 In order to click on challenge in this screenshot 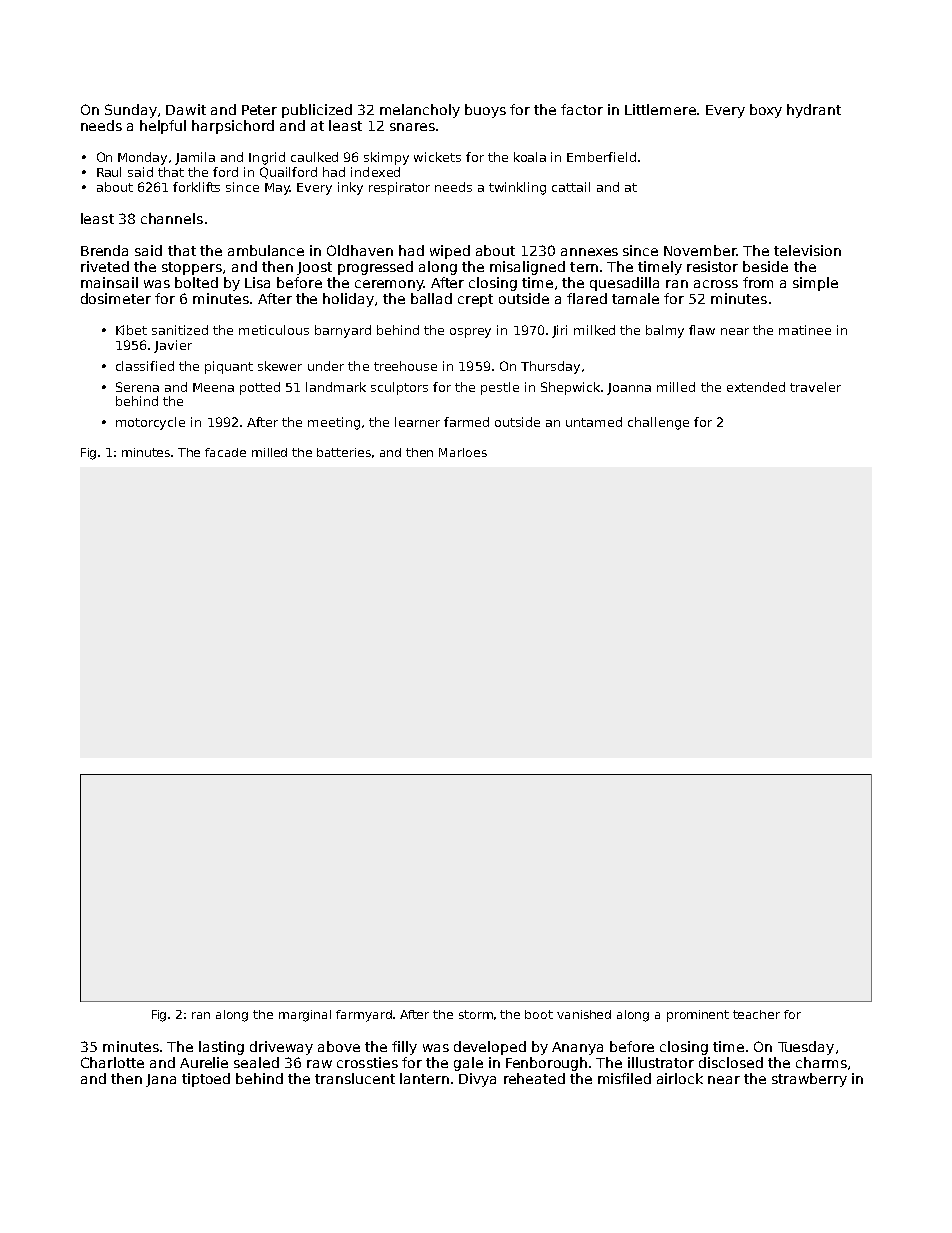, I will do `click(658, 423)`.
